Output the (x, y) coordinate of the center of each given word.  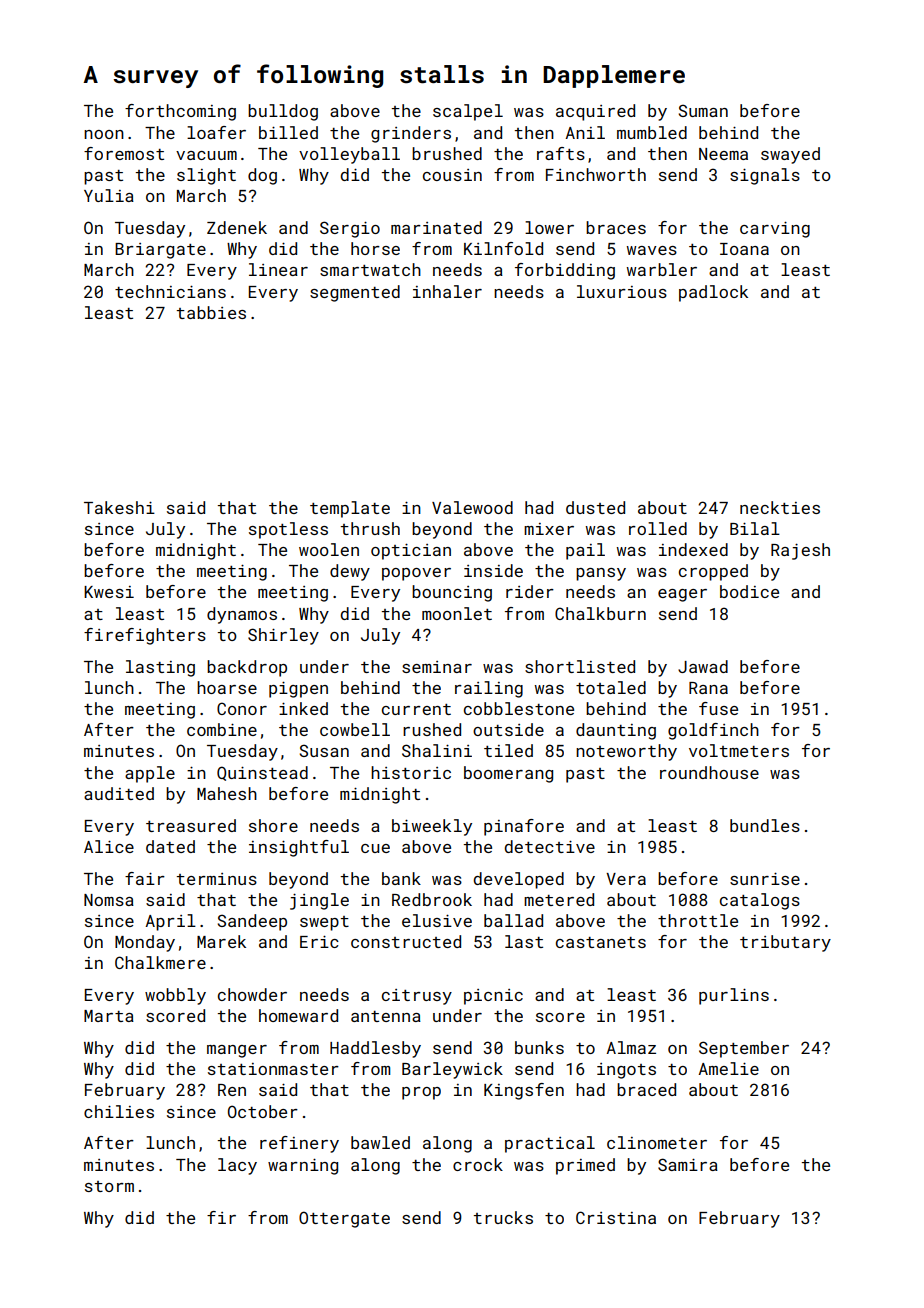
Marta (109, 1016)
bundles (765, 825)
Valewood (472, 507)
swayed (790, 155)
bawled (380, 1142)
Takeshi (119, 507)
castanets (601, 942)
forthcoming (180, 112)
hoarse (227, 687)
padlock (713, 293)
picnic (493, 997)
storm (109, 1186)
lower (549, 227)
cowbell (355, 729)
